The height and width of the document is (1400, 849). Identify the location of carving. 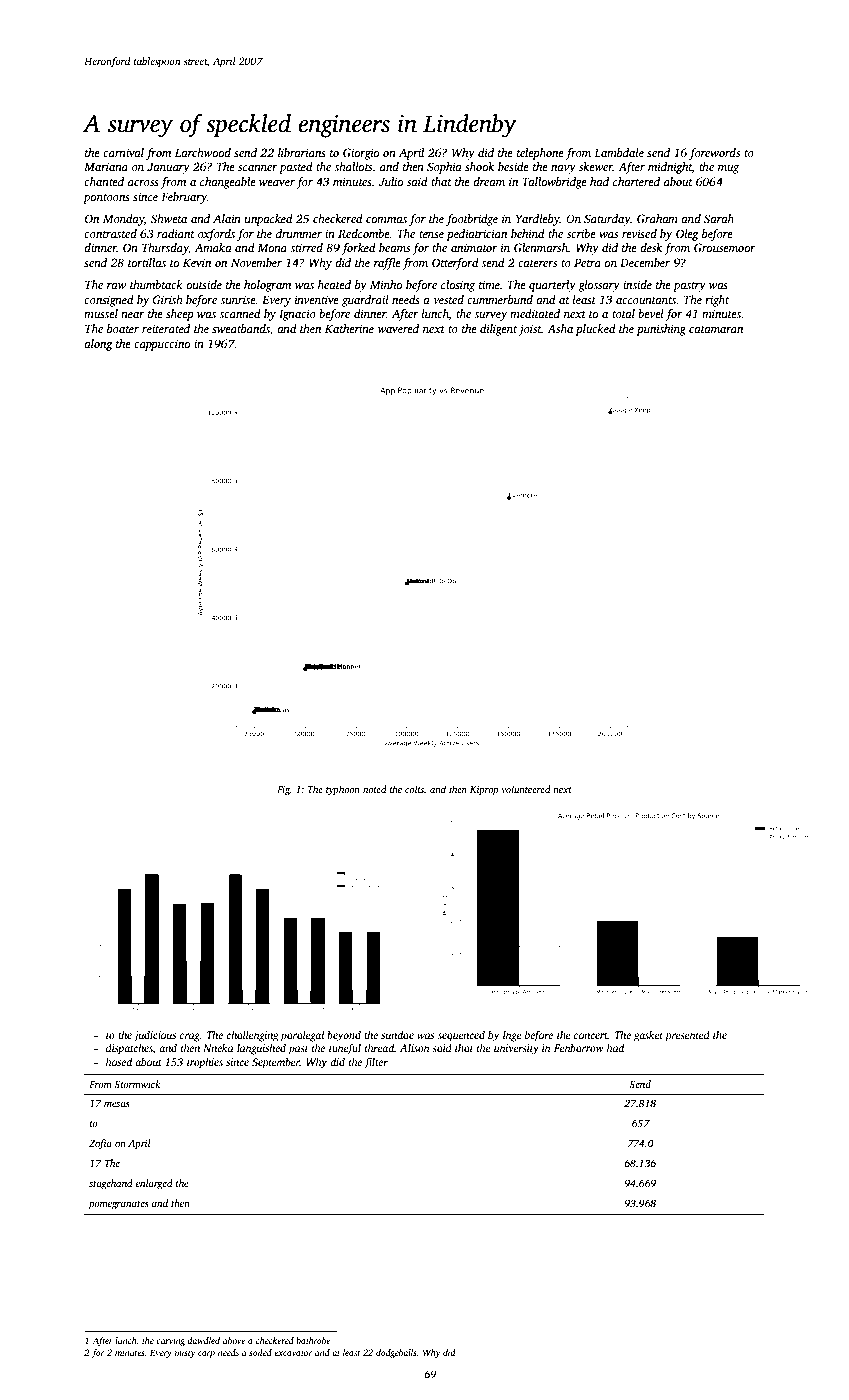
(170, 1341).
